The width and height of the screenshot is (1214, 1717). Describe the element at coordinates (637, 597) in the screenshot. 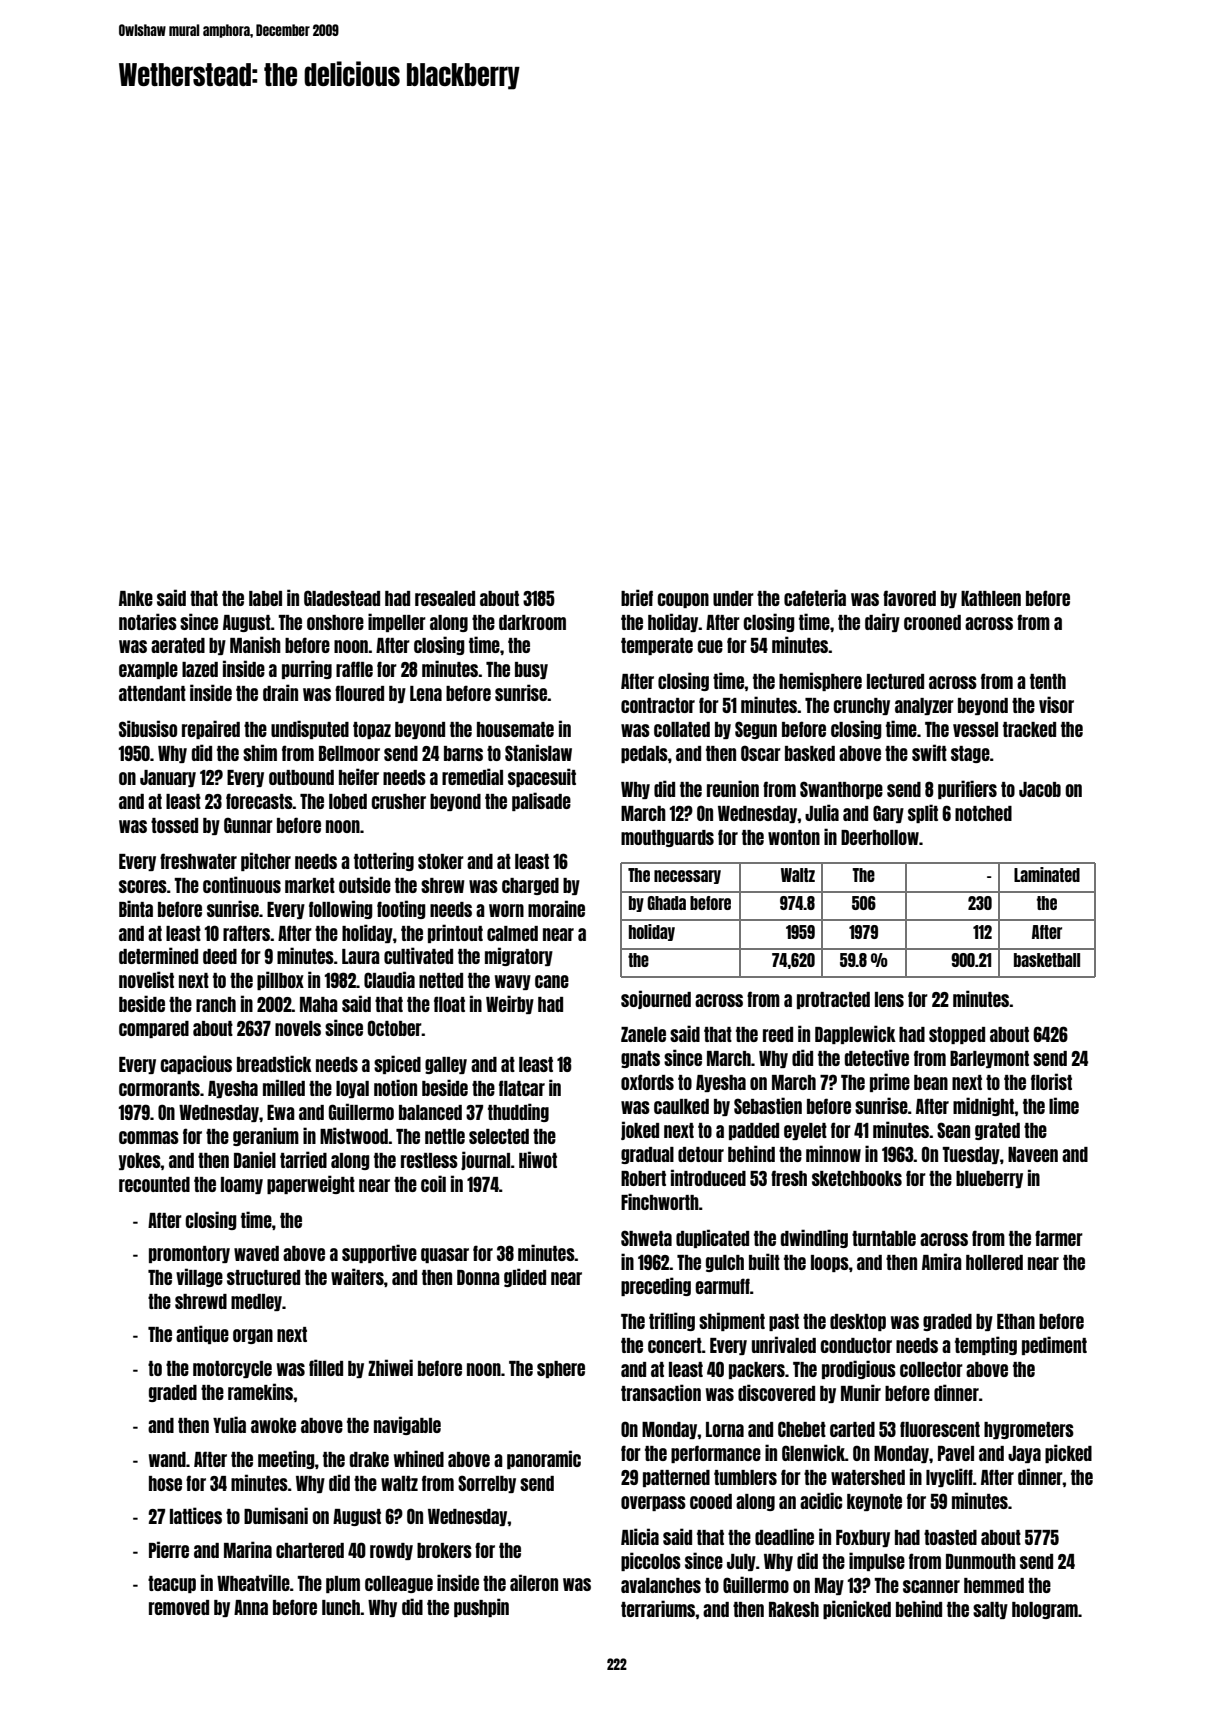

I see `brief` at that location.
